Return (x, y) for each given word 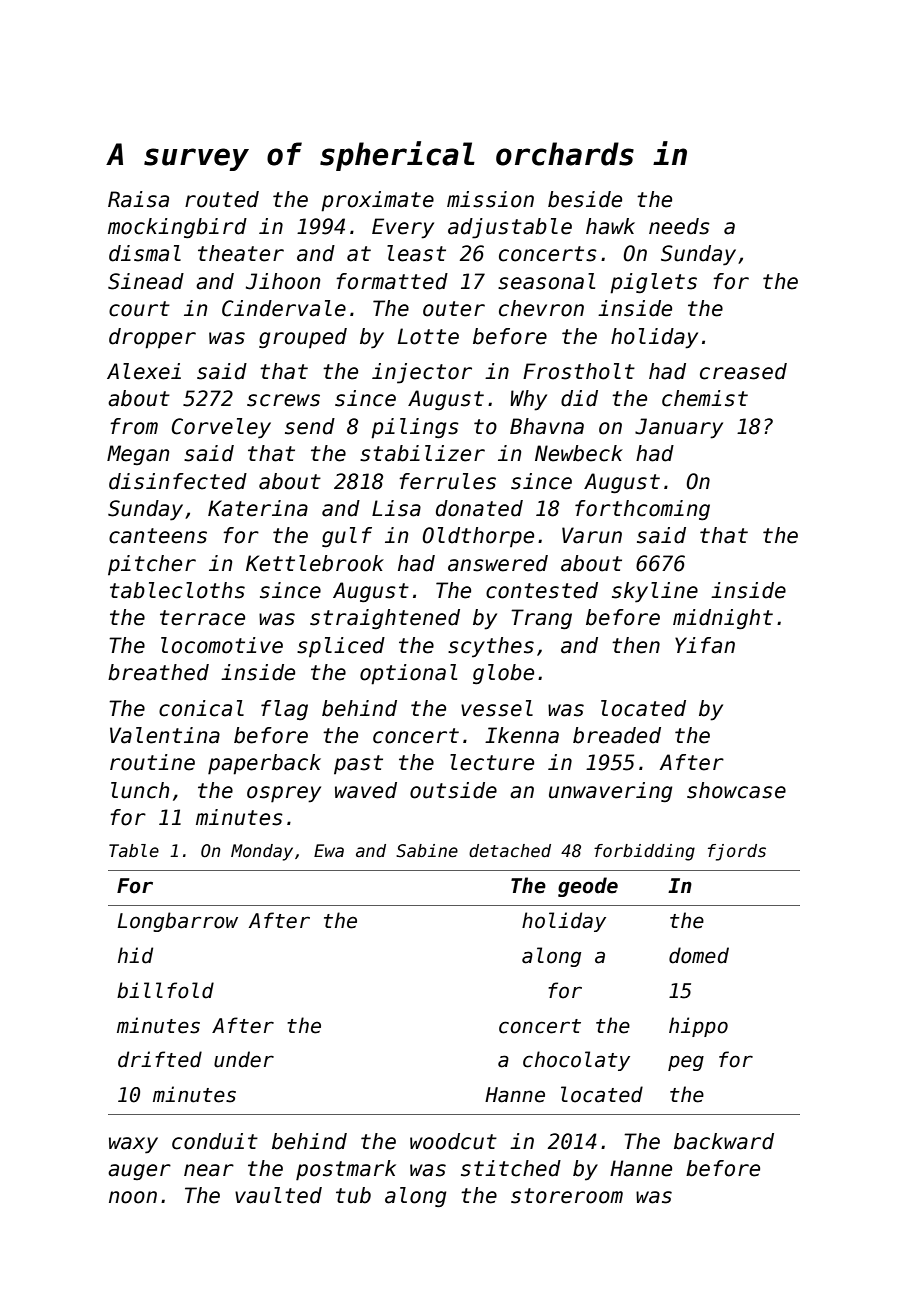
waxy (133, 1145)
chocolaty (576, 1061)
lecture (492, 762)
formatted (392, 281)
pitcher (152, 565)
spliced (341, 647)
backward (724, 1141)
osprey (284, 794)
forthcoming (642, 510)
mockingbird (177, 228)
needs (679, 226)
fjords (737, 852)
